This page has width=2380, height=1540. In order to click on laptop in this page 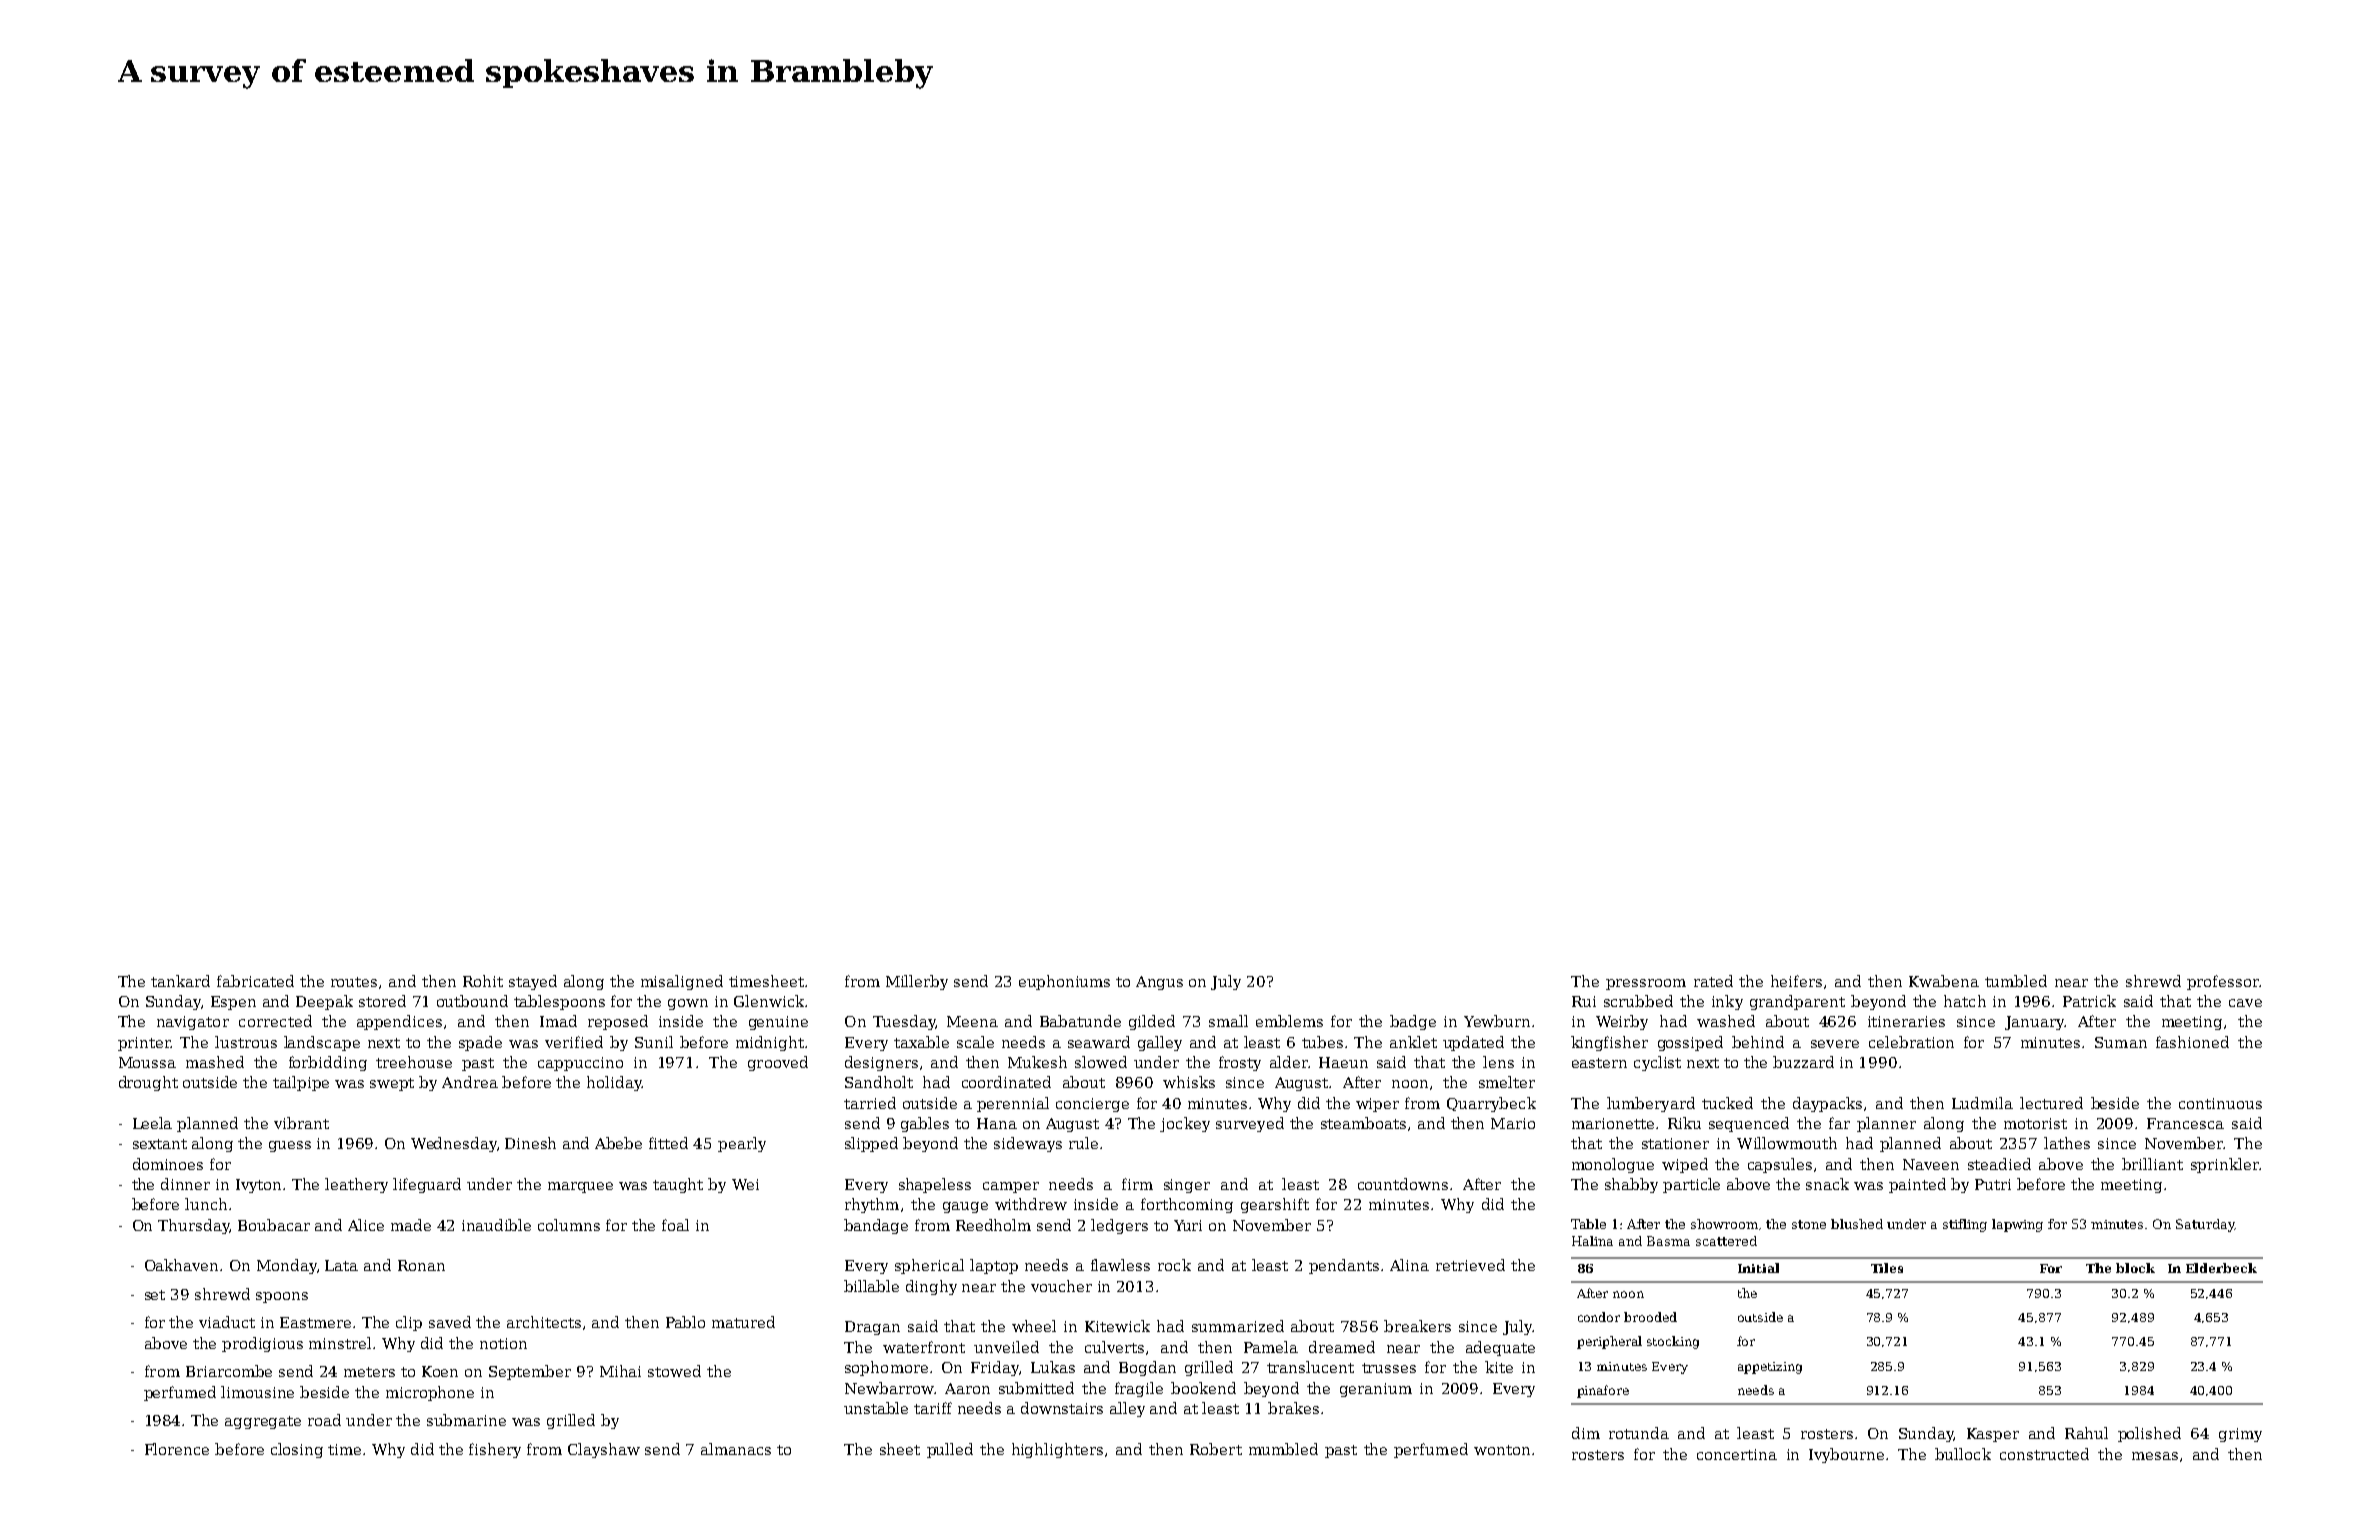, I will do `click(994, 1266)`.
